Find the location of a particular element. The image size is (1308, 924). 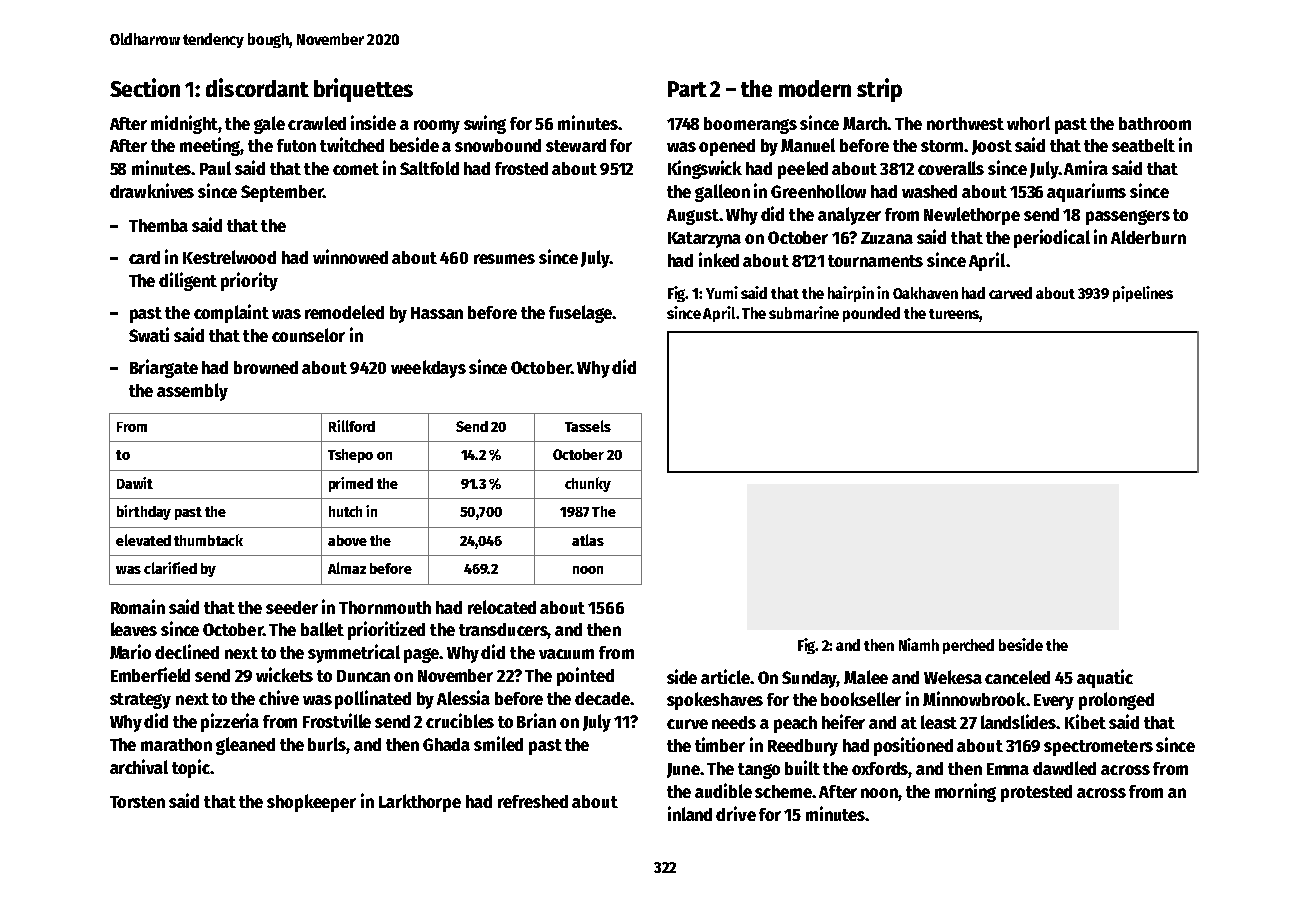

Torsten is located at coordinates (137, 802).
